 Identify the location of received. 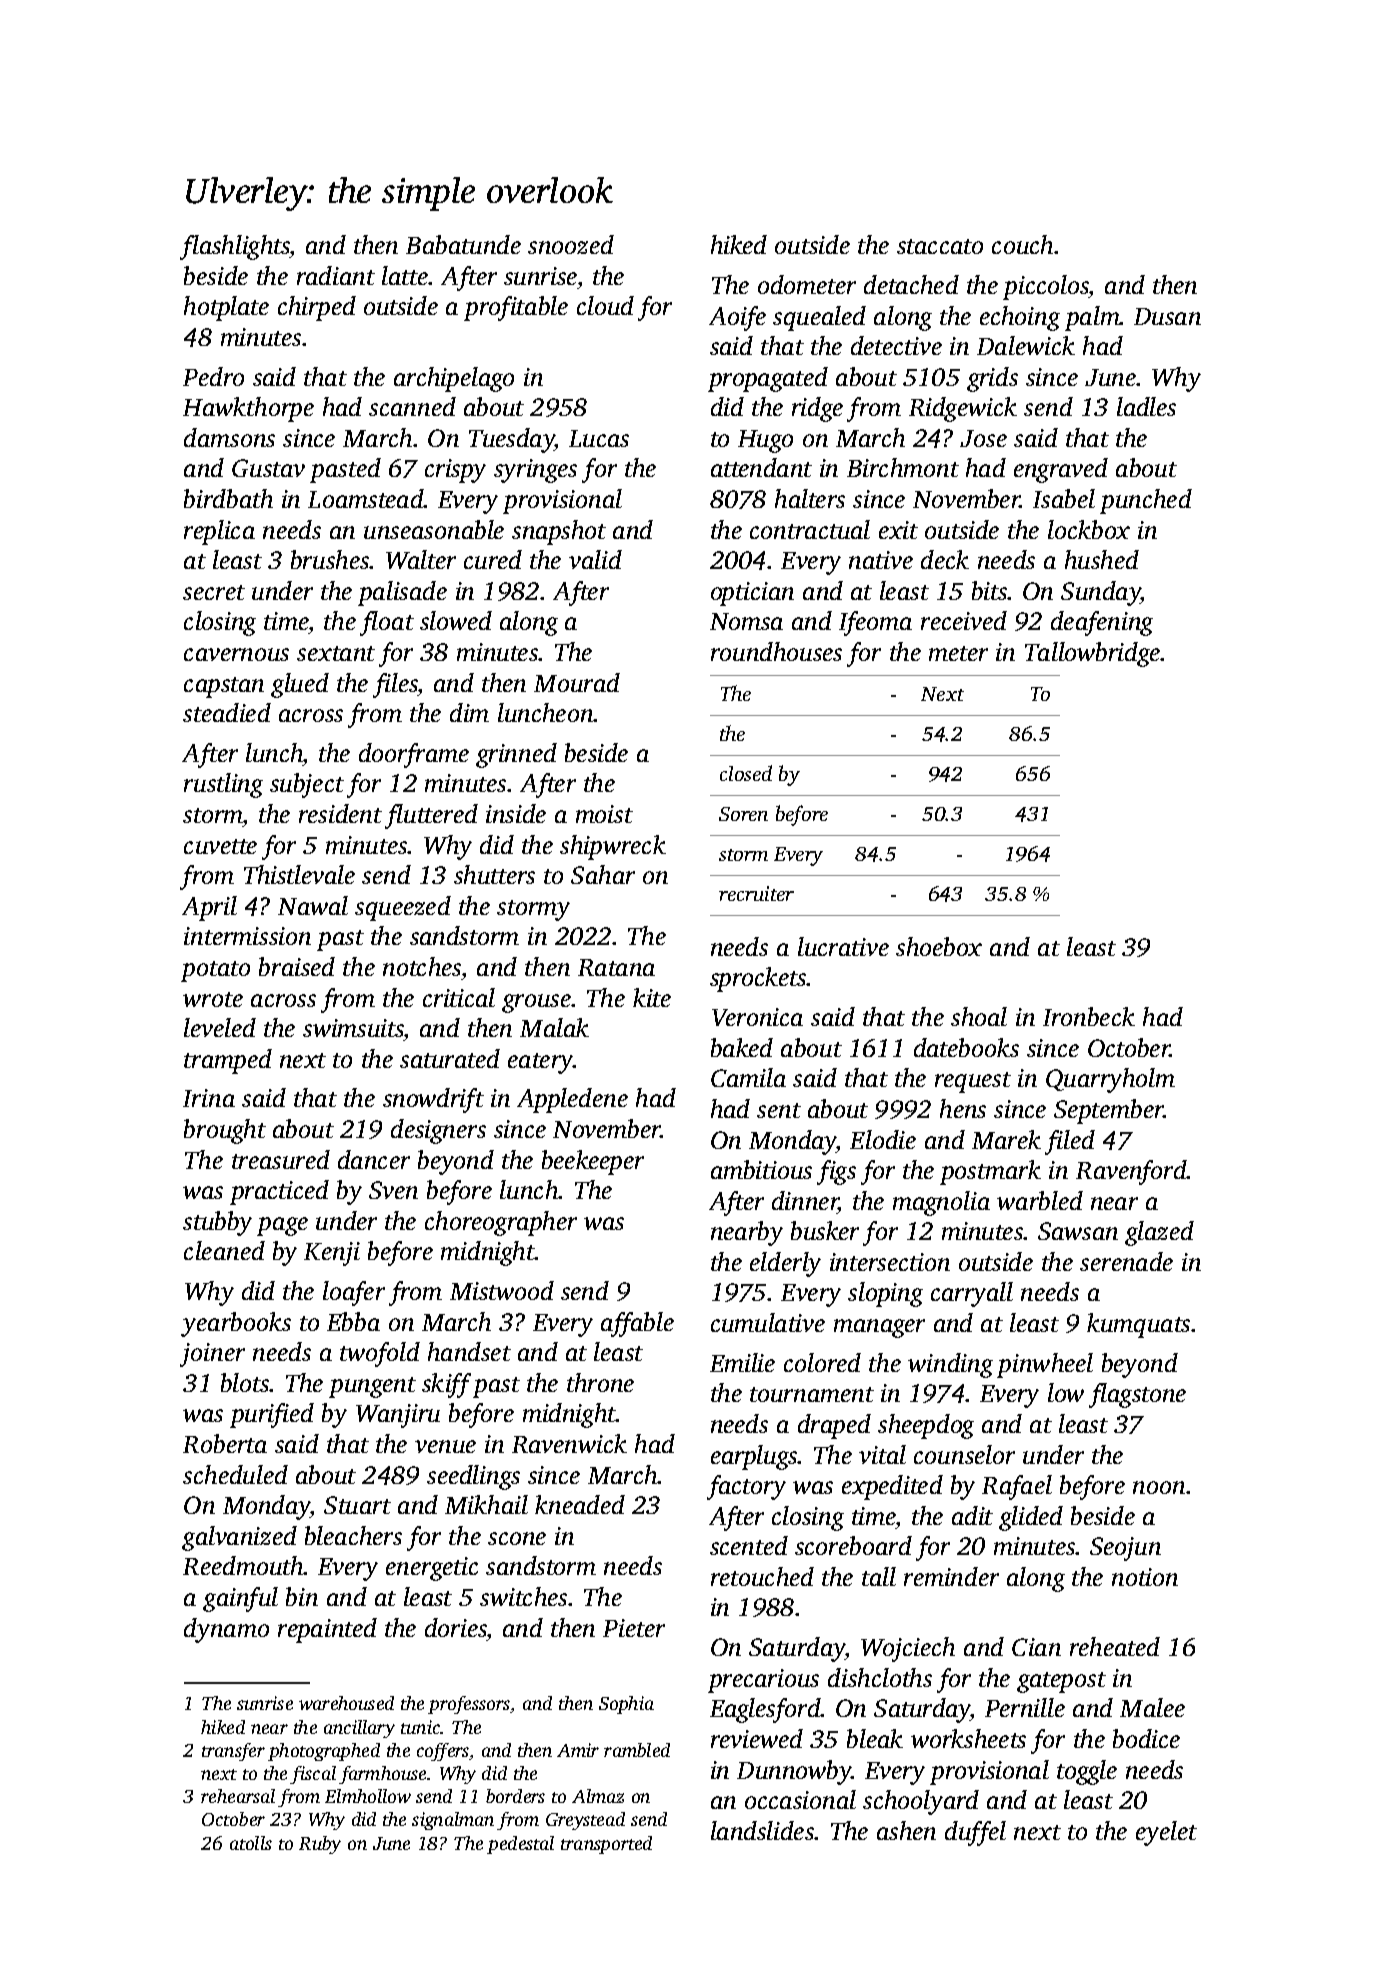
(964, 620).
